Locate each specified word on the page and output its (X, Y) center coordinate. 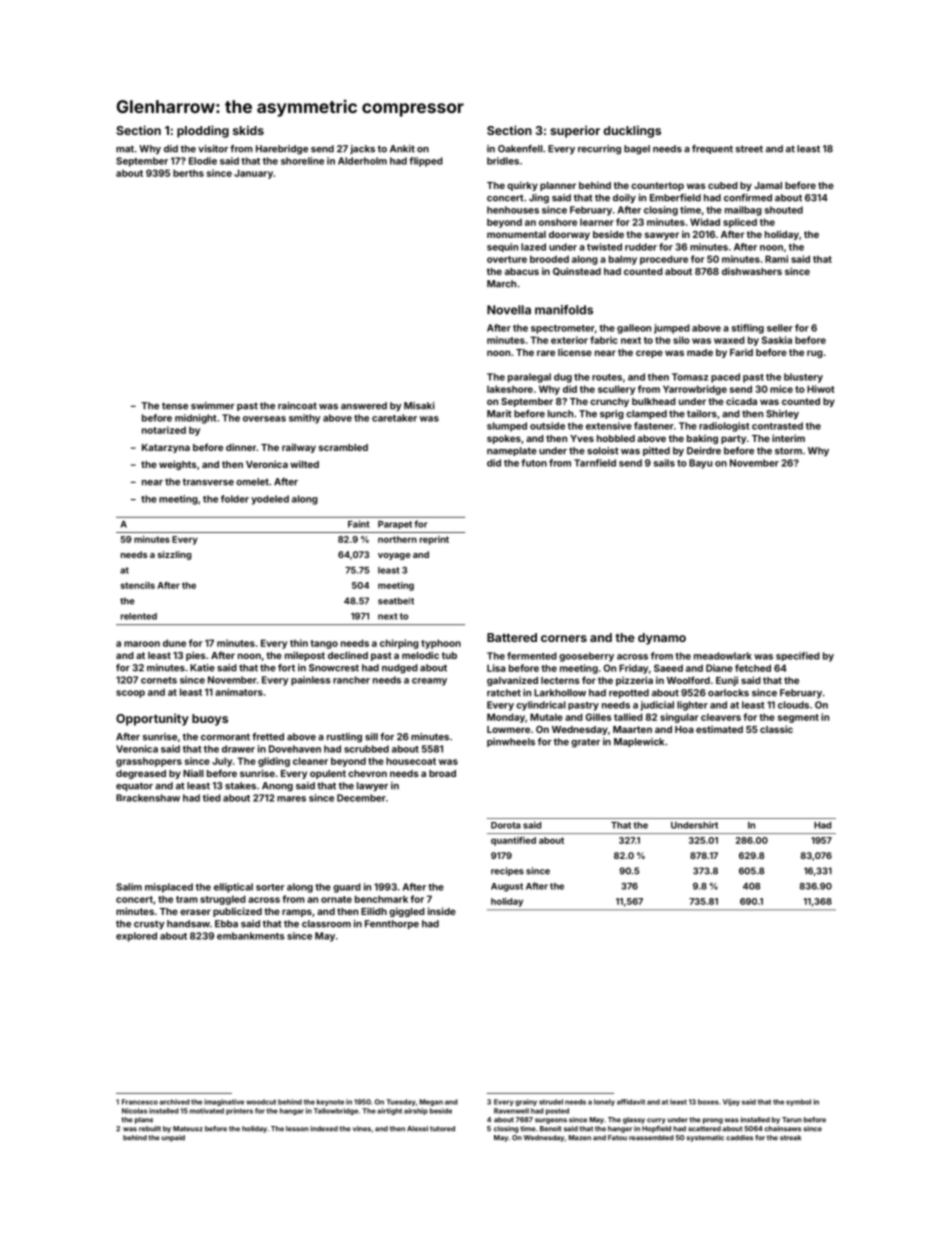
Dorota (505, 825)
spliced (740, 223)
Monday (506, 718)
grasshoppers (149, 762)
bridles (503, 161)
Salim (129, 887)
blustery (803, 378)
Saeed (668, 668)
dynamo (662, 639)
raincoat (297, 406)
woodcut (261, 1102)
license (575, 352)
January (253, 174)
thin (299, 643)
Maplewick (639, 742)
